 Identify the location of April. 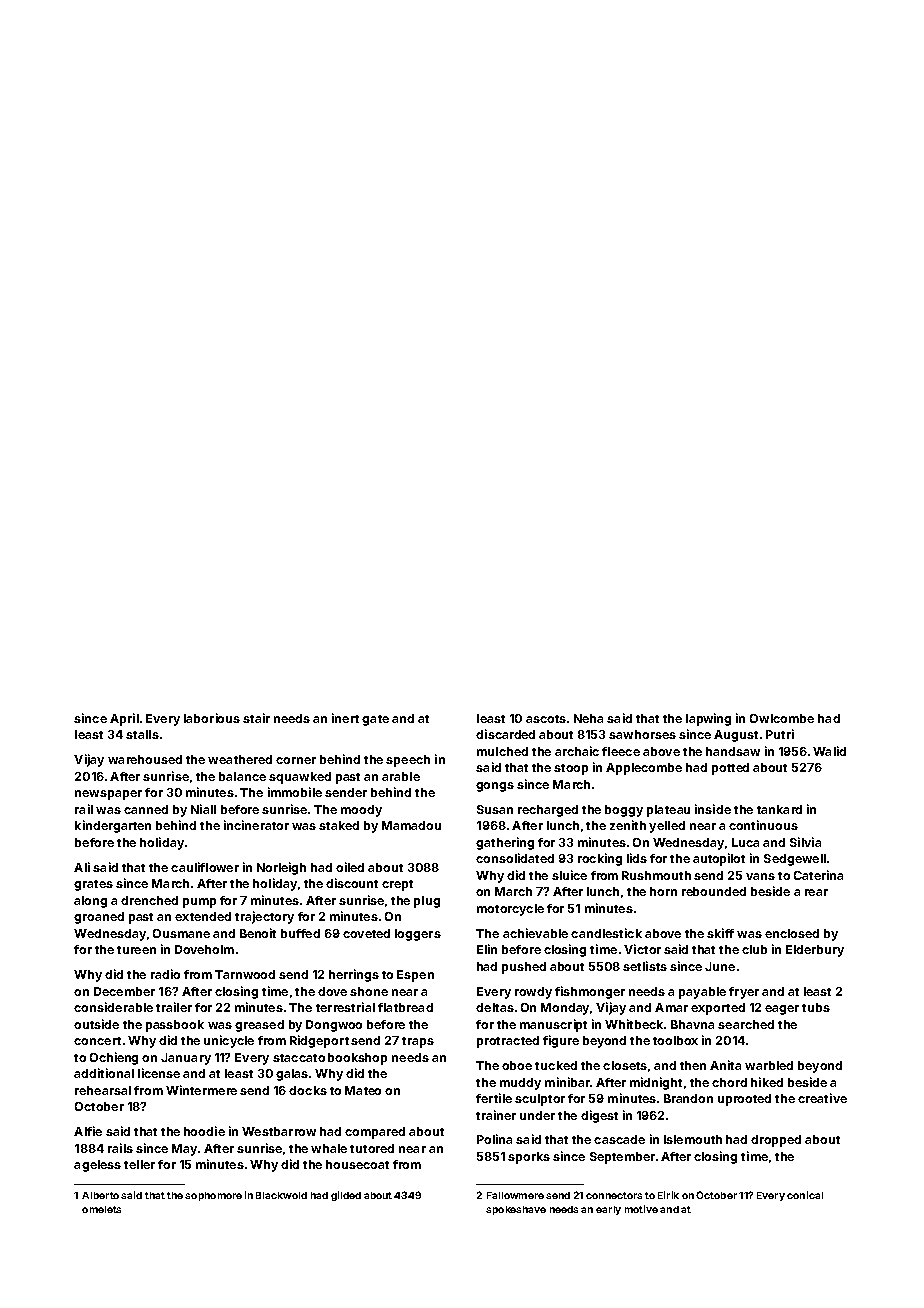
(124, 719).
